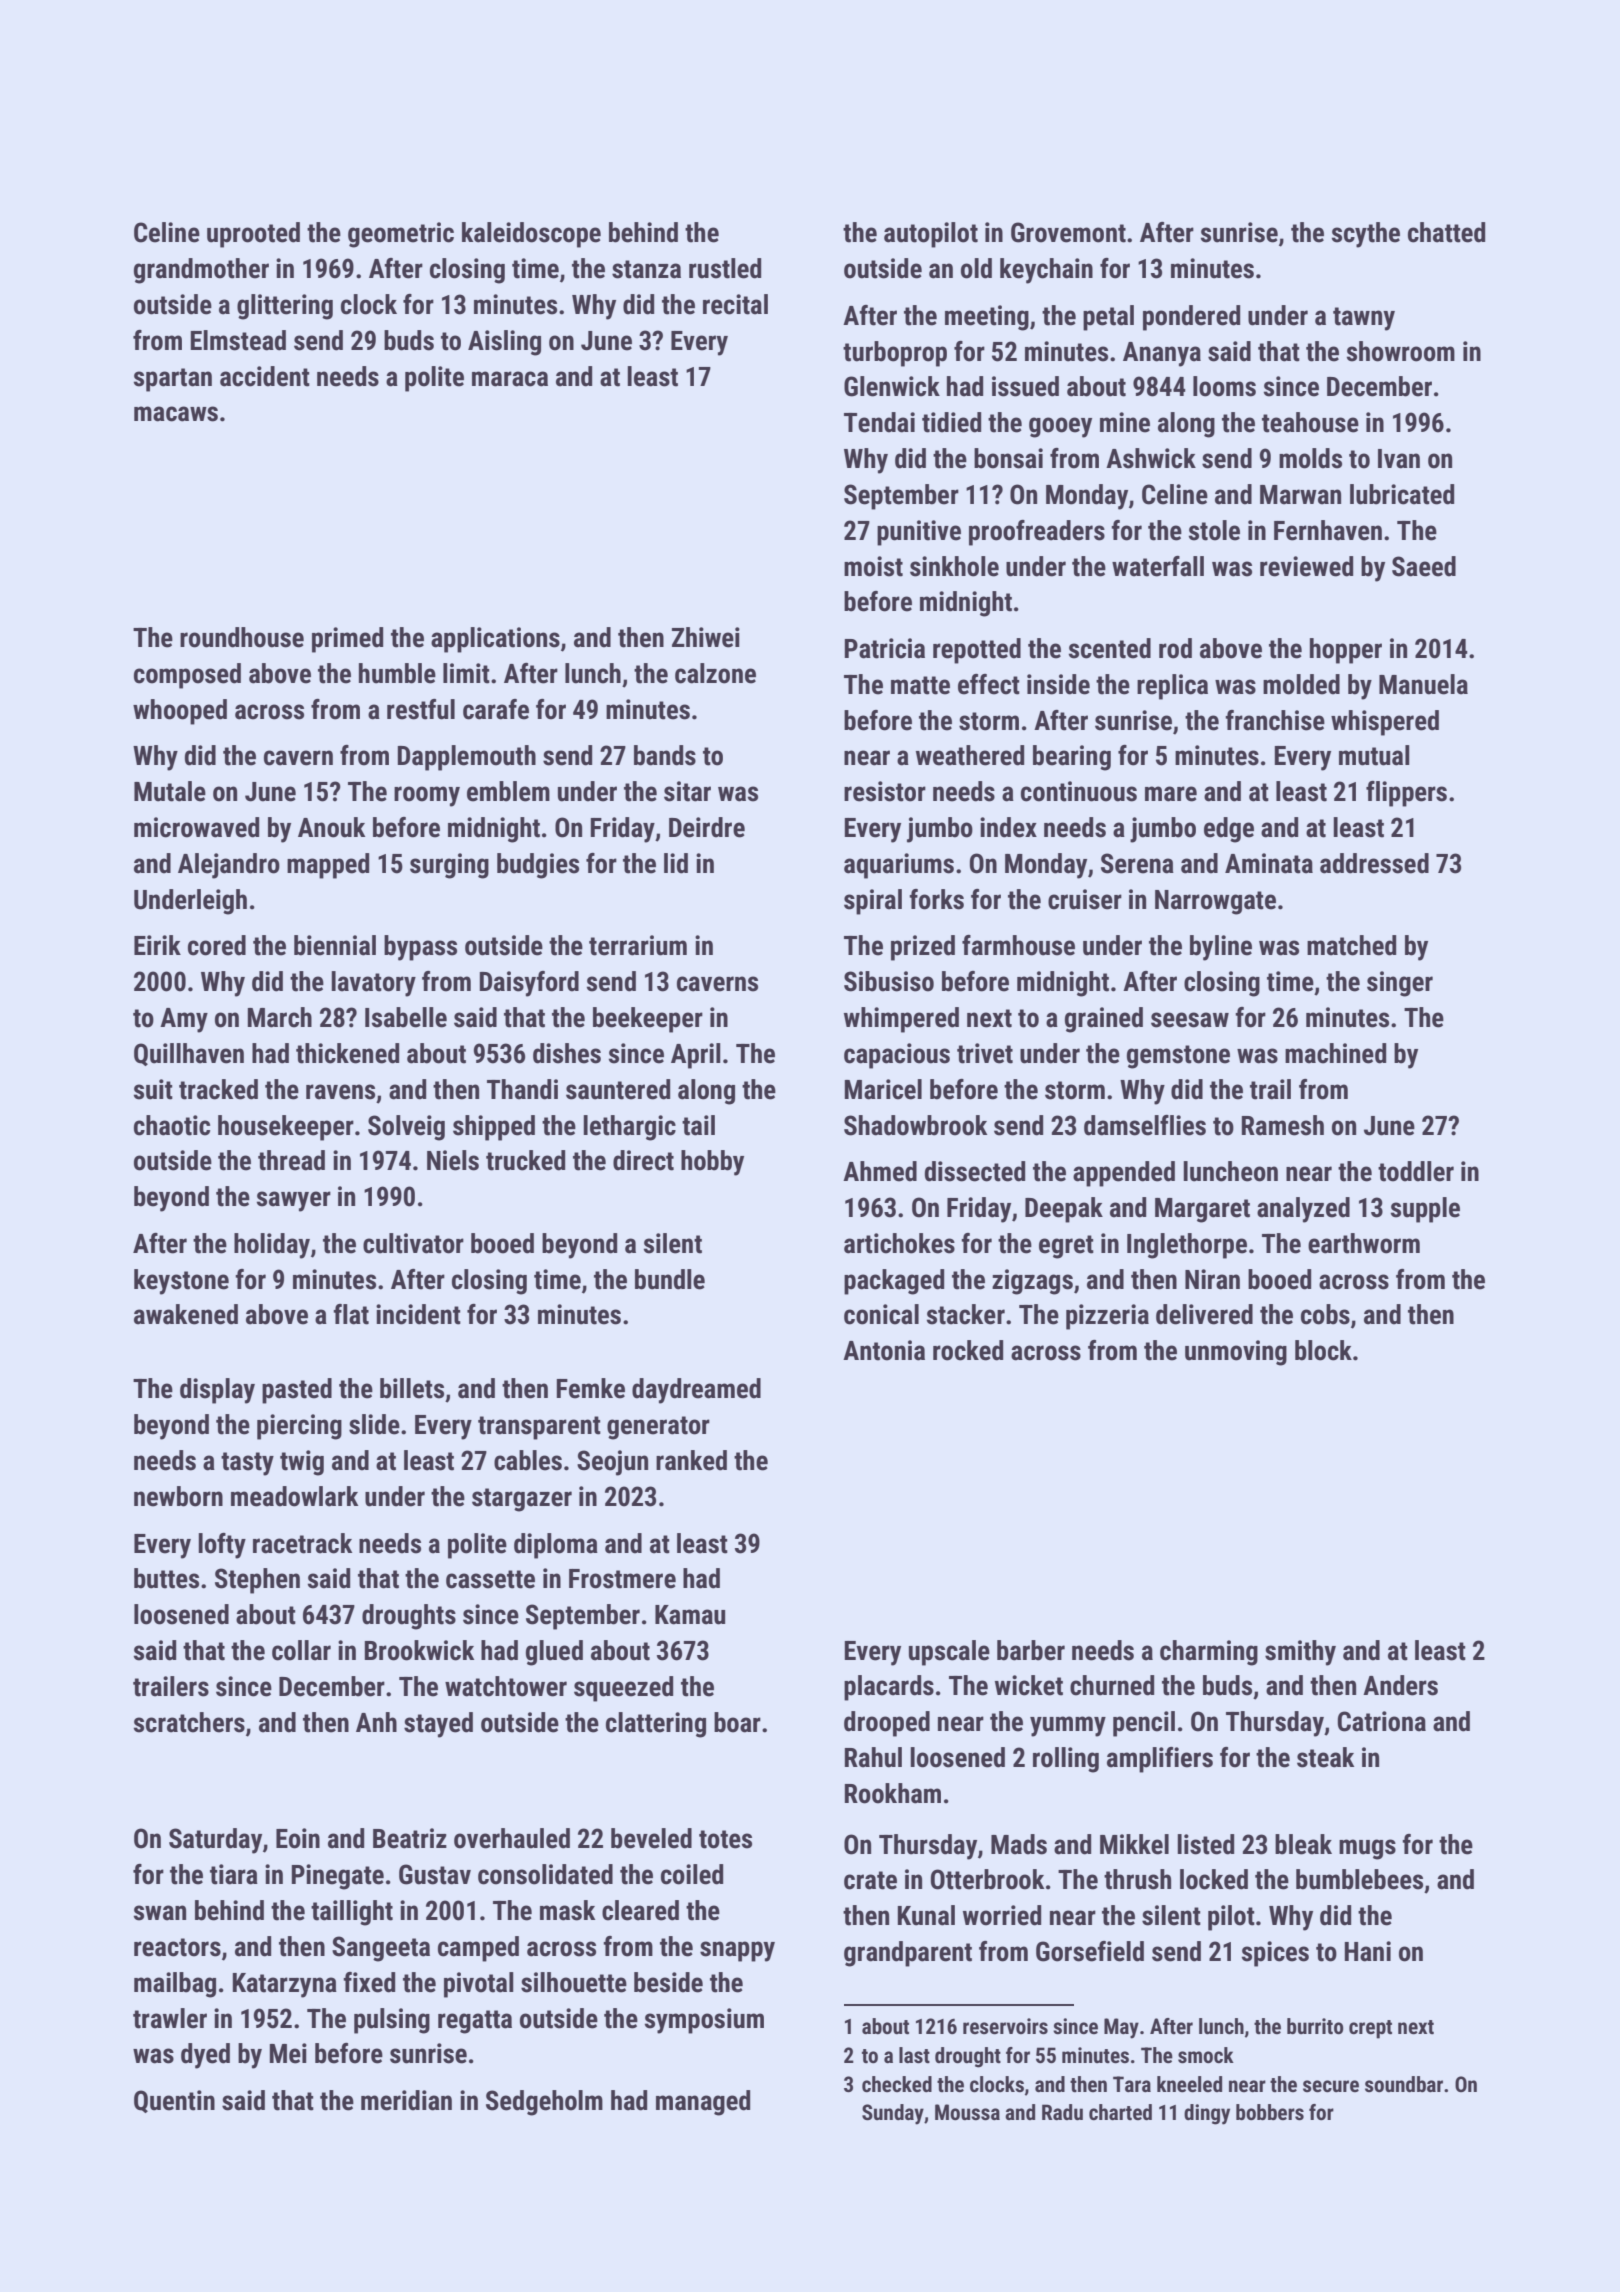 The image size is (1620, 2292). I want to click on trivet, so click(985, 1053).
